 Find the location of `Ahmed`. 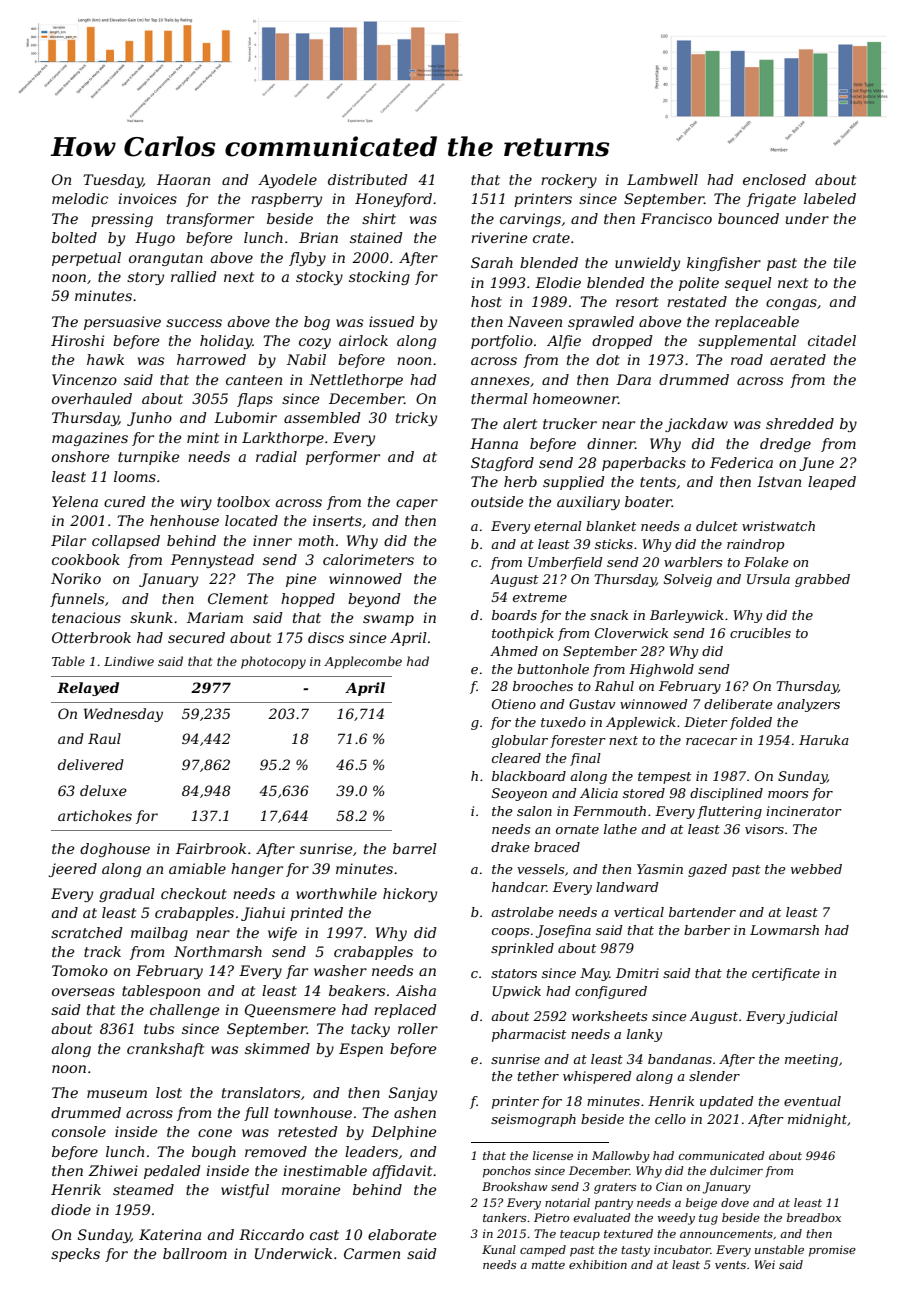

Ahmed is located at coordinates (514, 651).
